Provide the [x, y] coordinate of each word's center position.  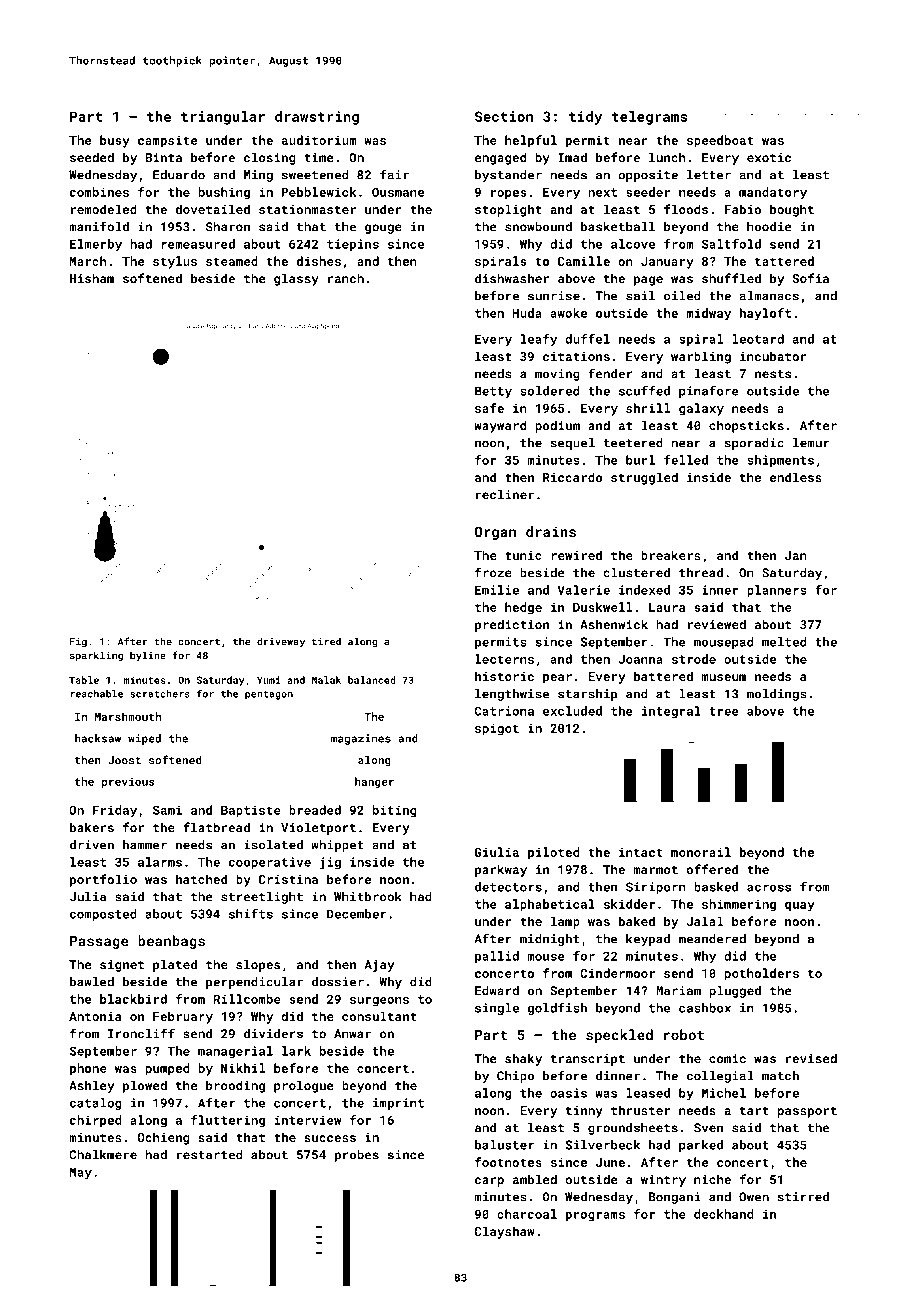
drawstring [317, 118]
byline [148, 656]
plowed [145, 1086]
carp [489, 1182]
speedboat [720, 141]
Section [504, 116]
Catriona [504, 711]
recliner [505, 495]
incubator [773, 356]
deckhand [724, 1214]
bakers [92, 827]
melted [784, 642]
